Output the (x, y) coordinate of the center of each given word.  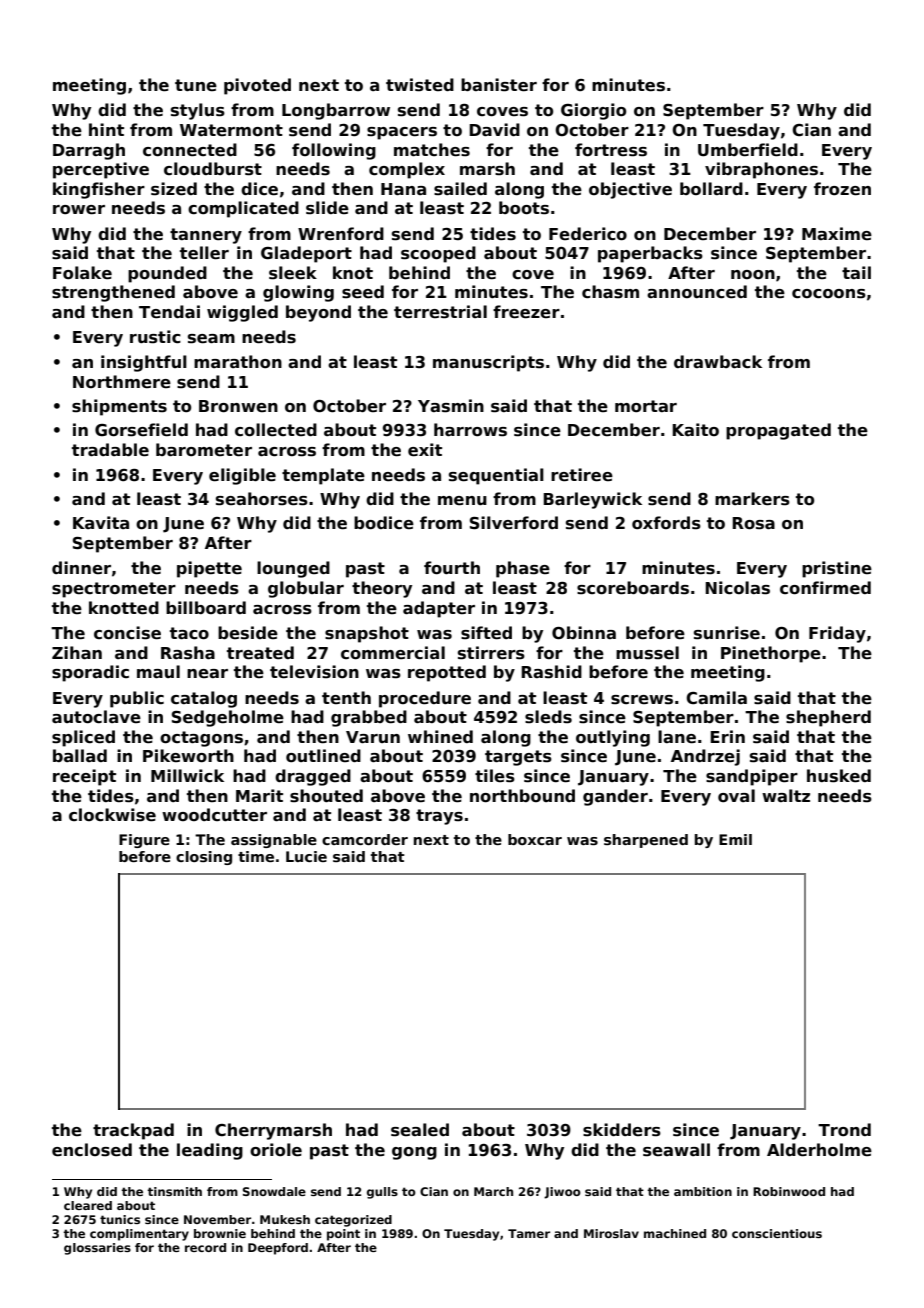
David (494, 130)
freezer (526, 312)
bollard (711, 188)
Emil (735, 839)
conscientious (777, 1233)
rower (79, 210)
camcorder (365, 839)
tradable (110, 450)
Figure (144, 841)
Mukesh (285, 1219)
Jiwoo (562, 1193)
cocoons (829, 294)
